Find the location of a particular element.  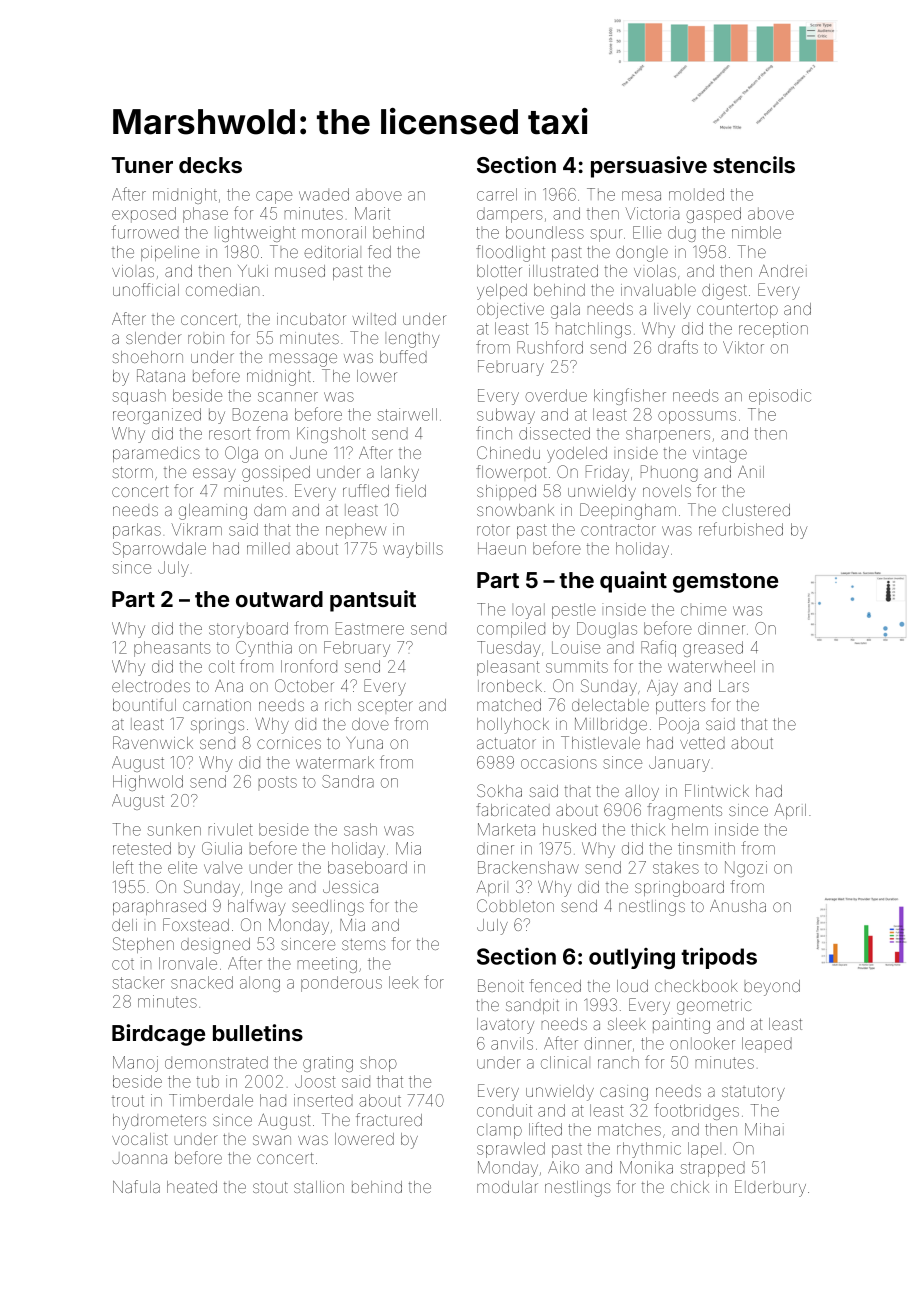

Ajay is located at coordinates (662, 688).
